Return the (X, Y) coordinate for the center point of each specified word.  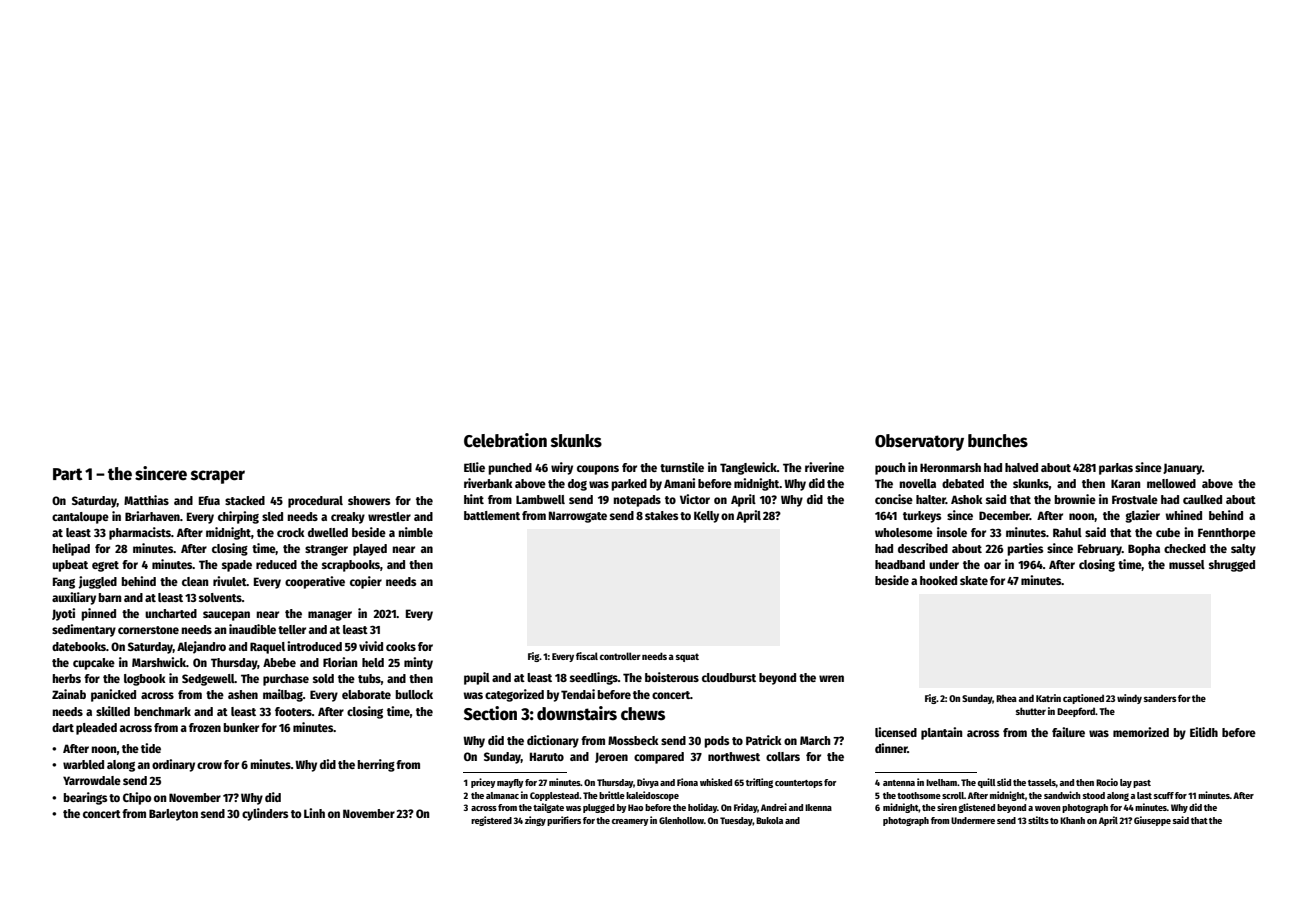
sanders (1160, 698)
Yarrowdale (92, 780)
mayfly (510, 783)
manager (330, 616)
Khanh (1072, 820)
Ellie (474, 467)
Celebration (505, 440)
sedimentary (84, 630)
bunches (998, 441)
